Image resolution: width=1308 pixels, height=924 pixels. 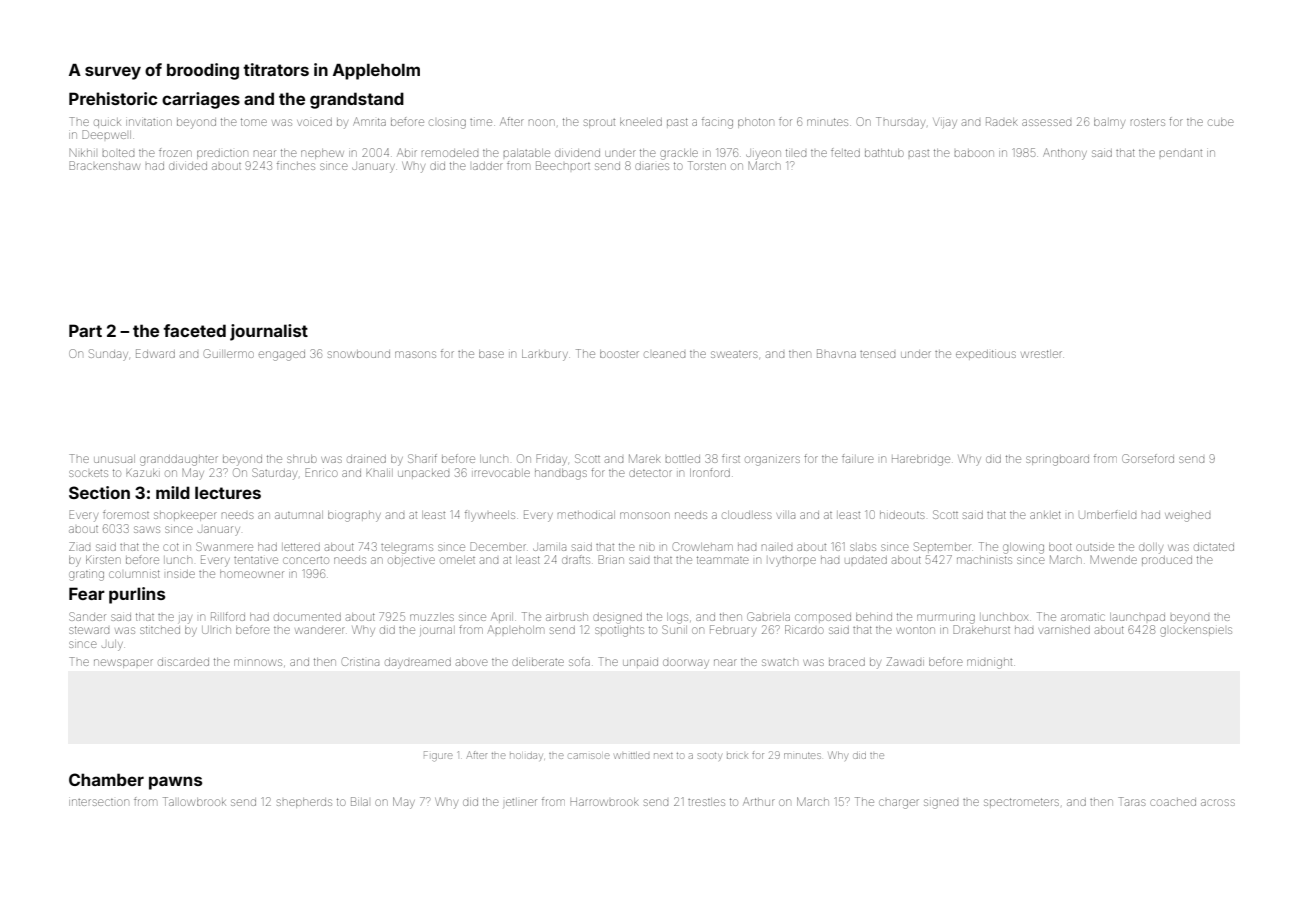 I want to click on faceted, so click(x=194, y=330).
